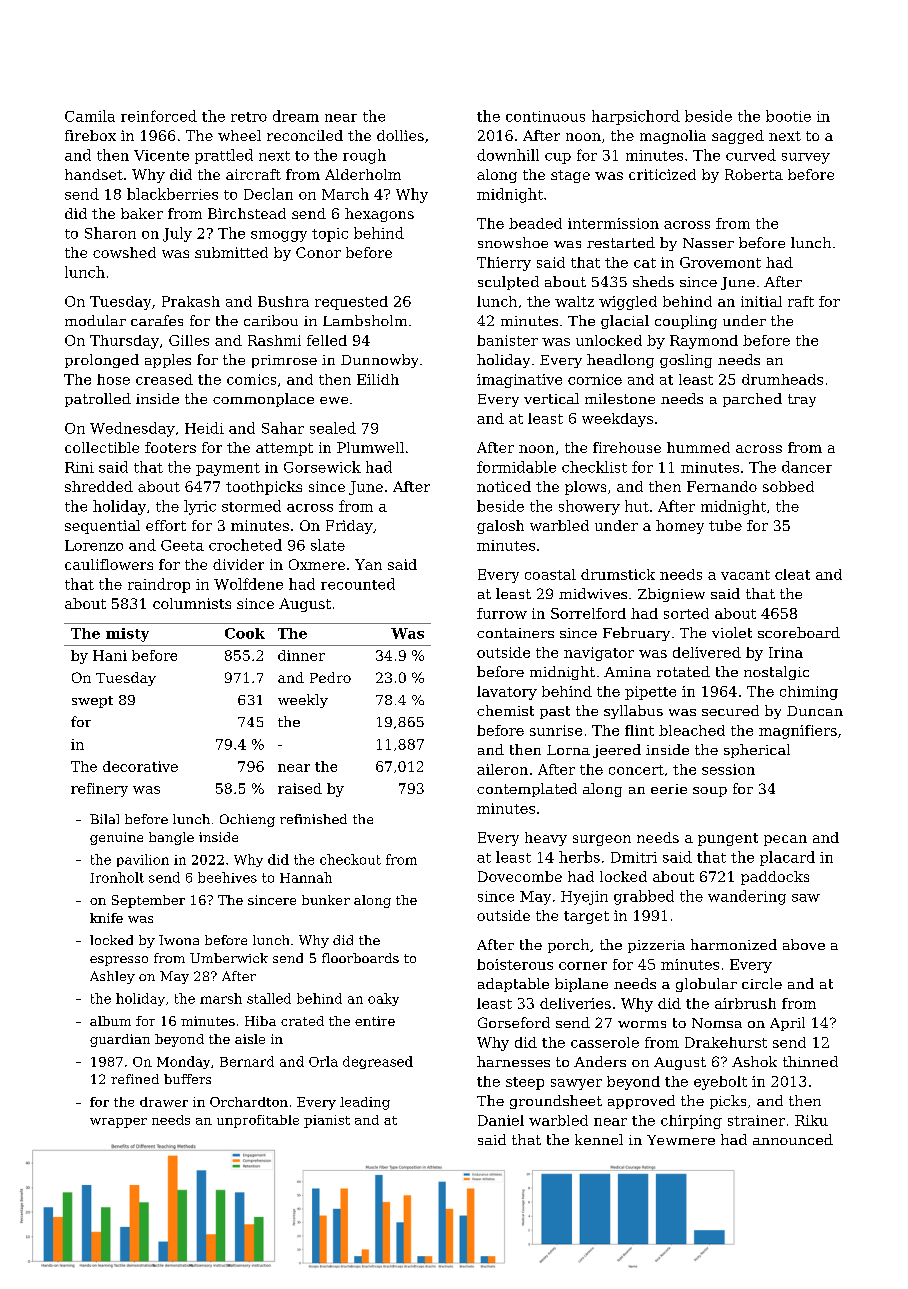  I want to click on comics, so click(251, 379).
